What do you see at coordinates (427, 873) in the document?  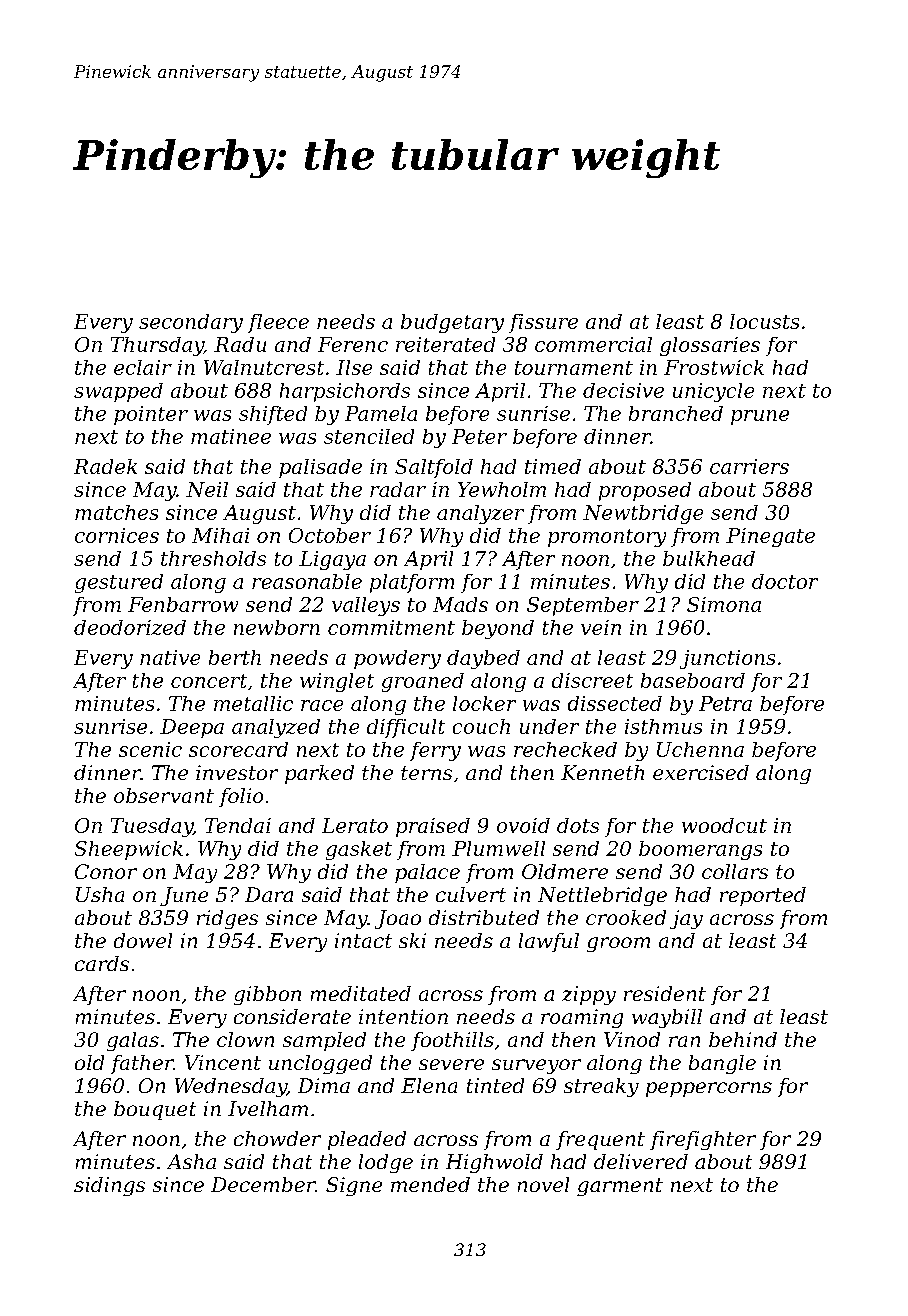 I see `palace` at bounding box center [427, 873].
